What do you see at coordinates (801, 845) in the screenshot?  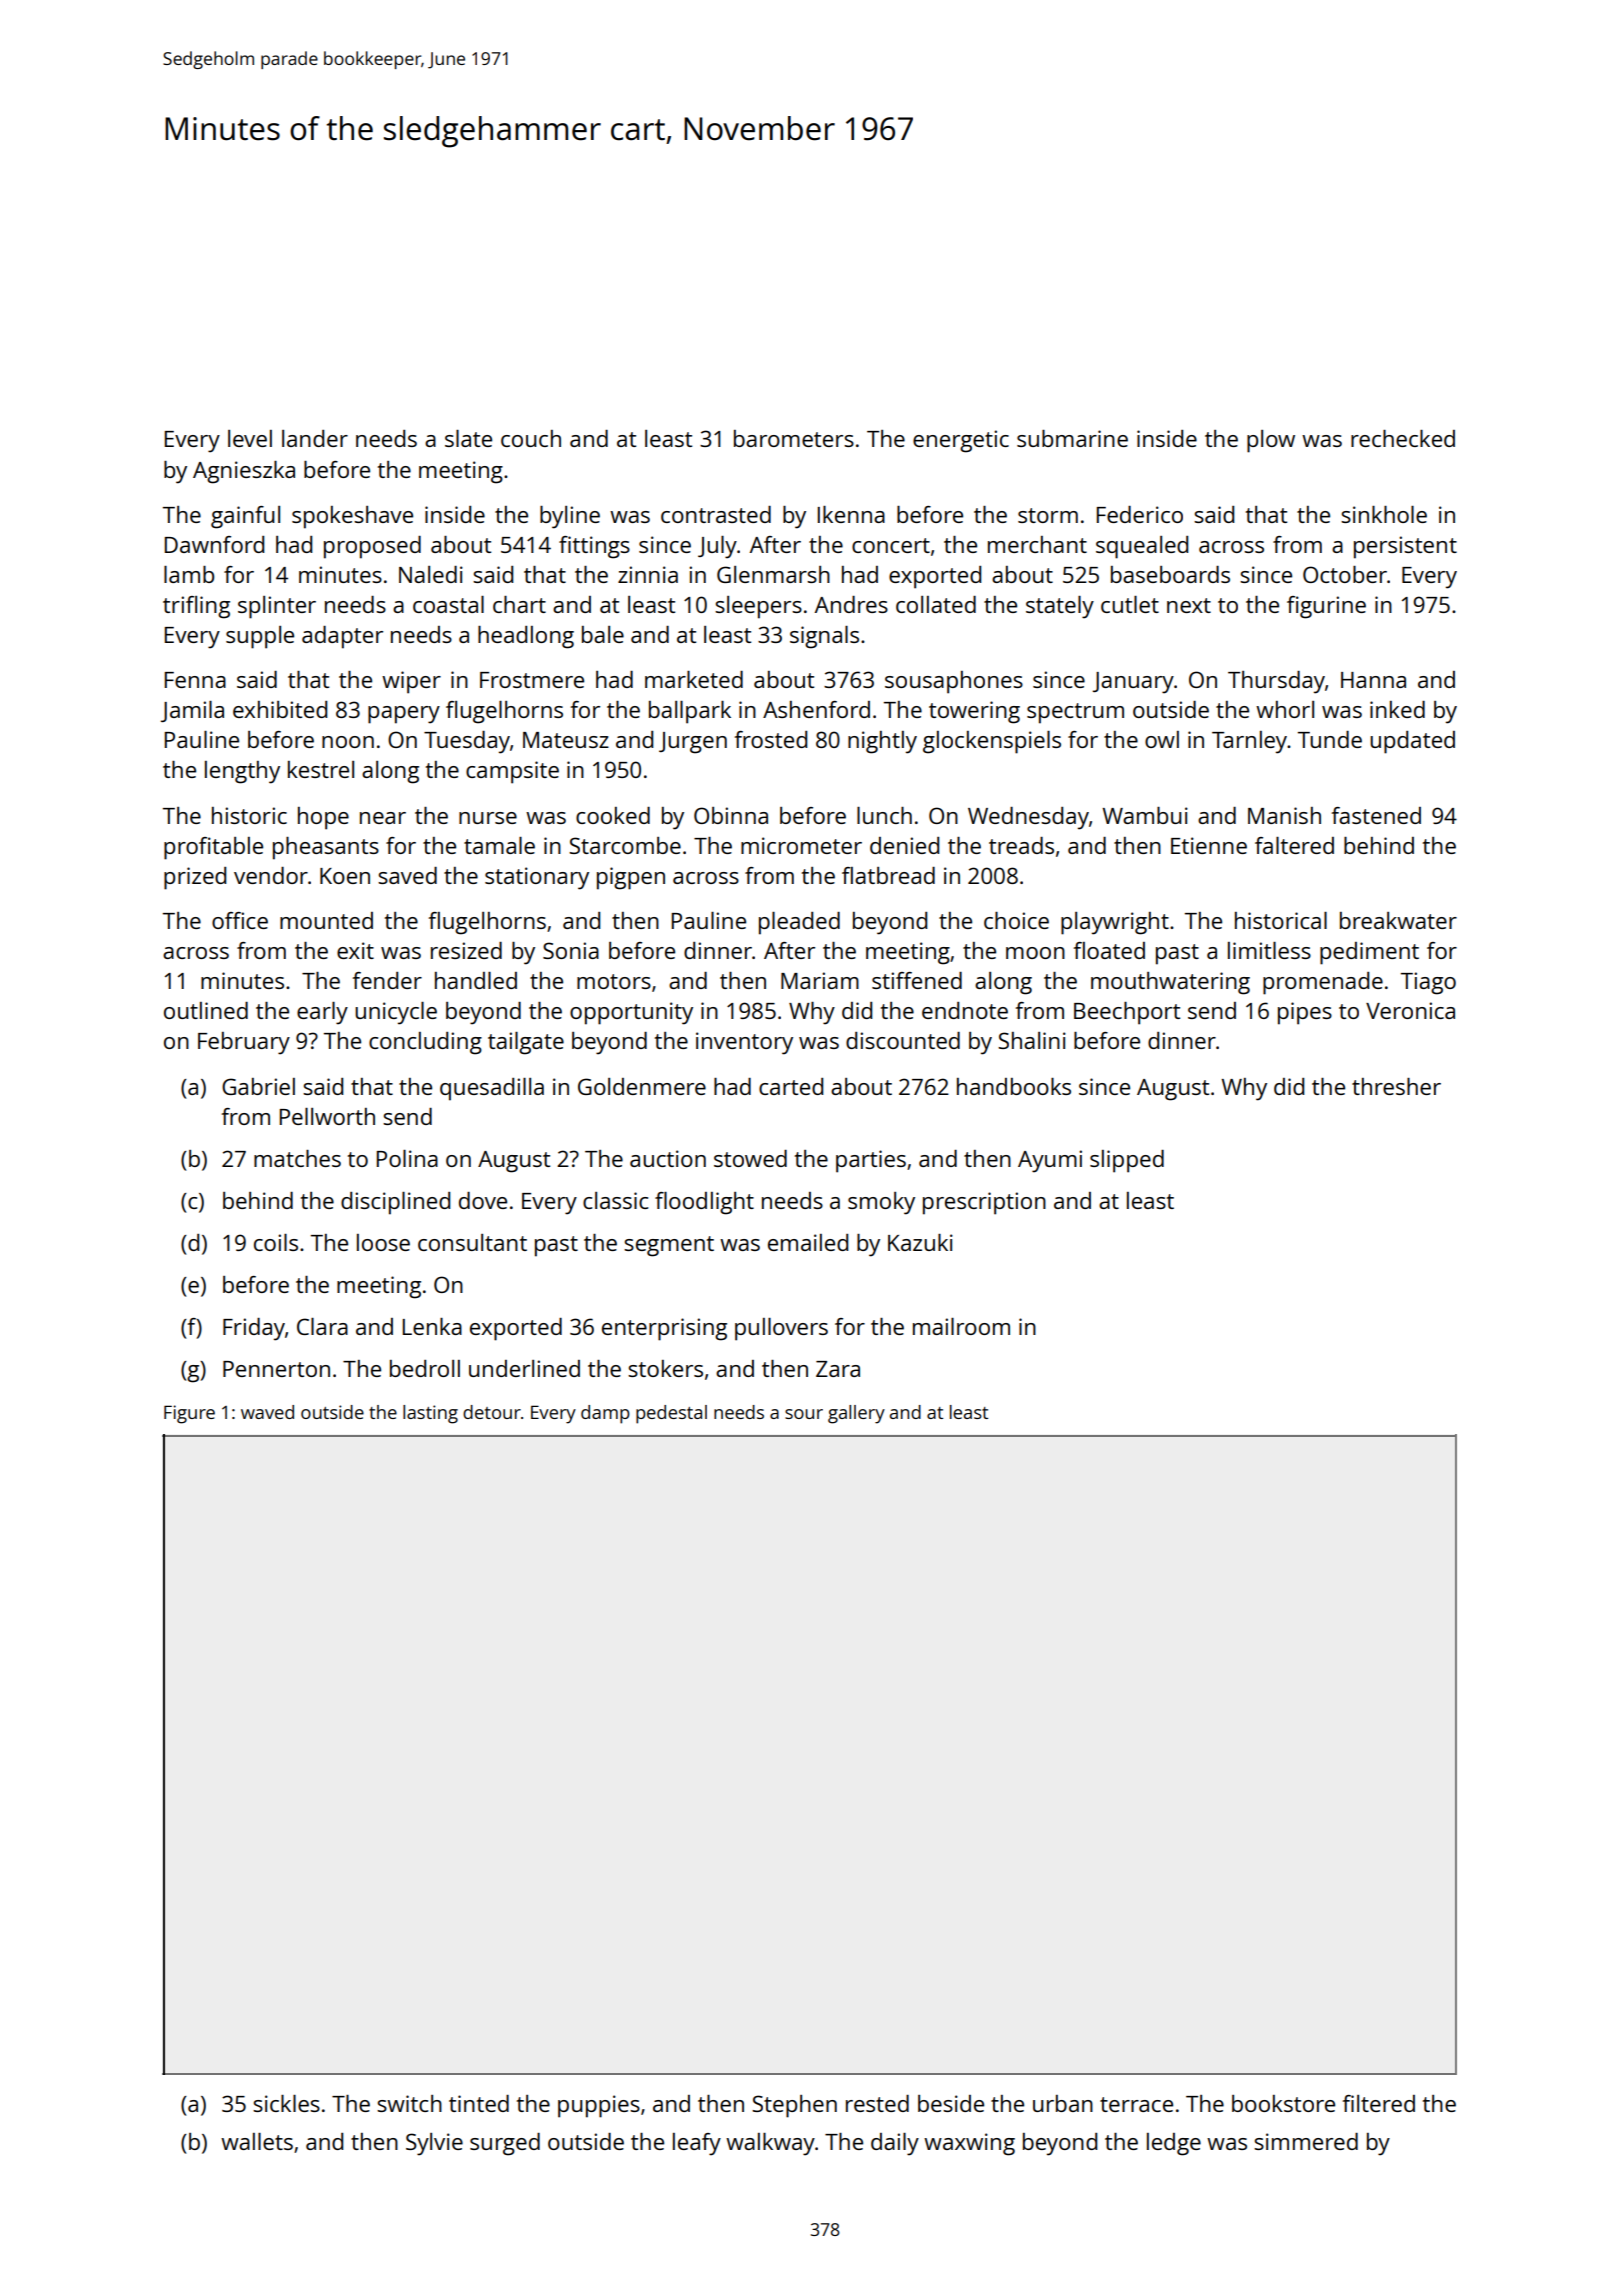 I see `micrometer` at bounding box center [801, 845].
